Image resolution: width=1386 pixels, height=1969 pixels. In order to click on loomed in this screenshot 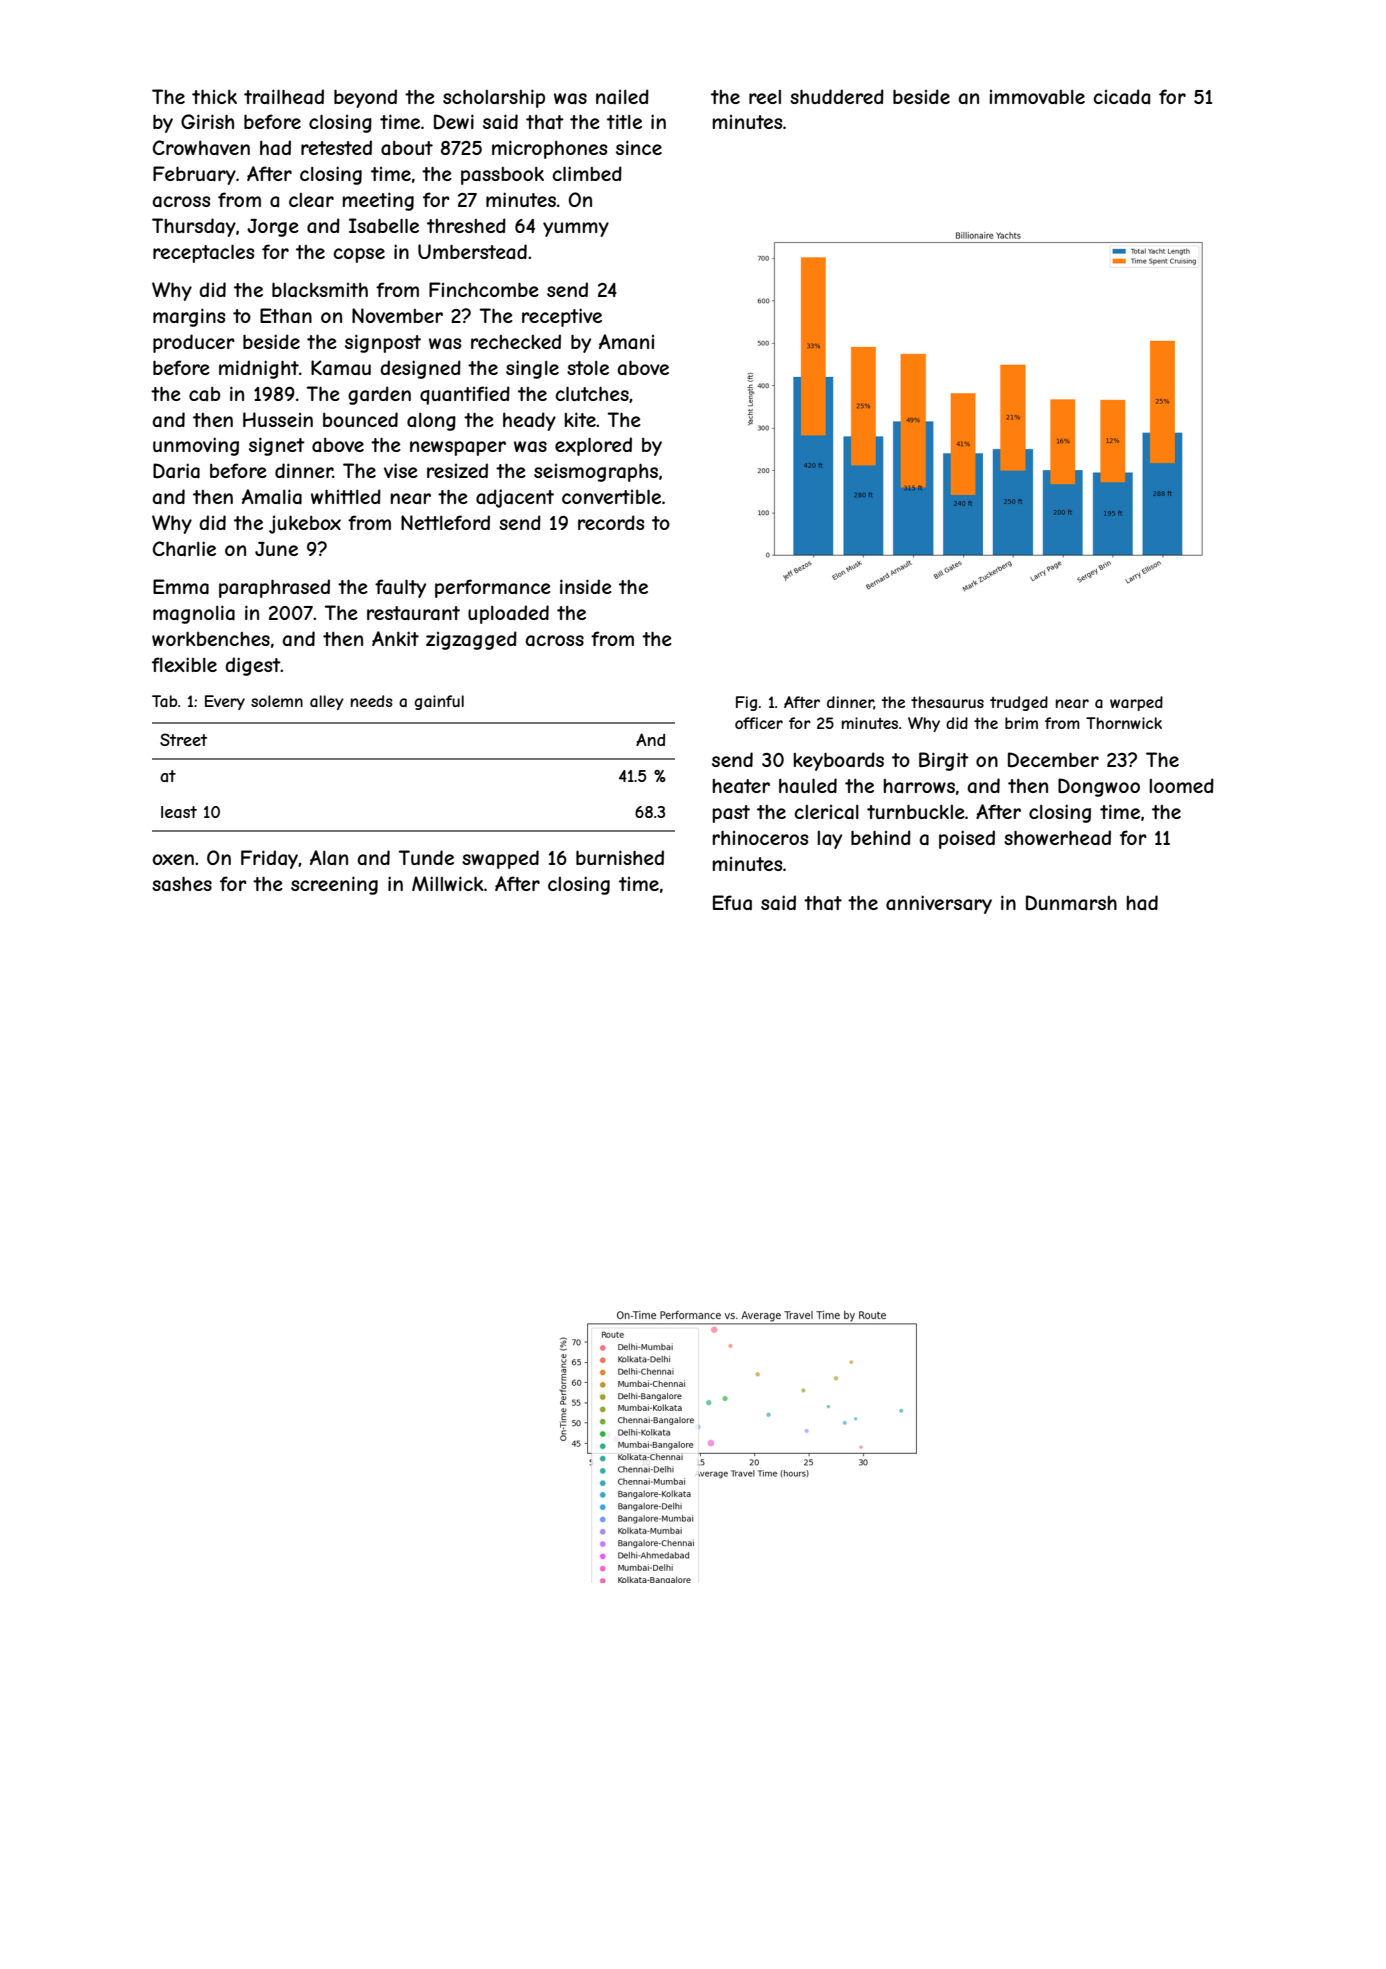, I will do `click(1181, 785)`.
